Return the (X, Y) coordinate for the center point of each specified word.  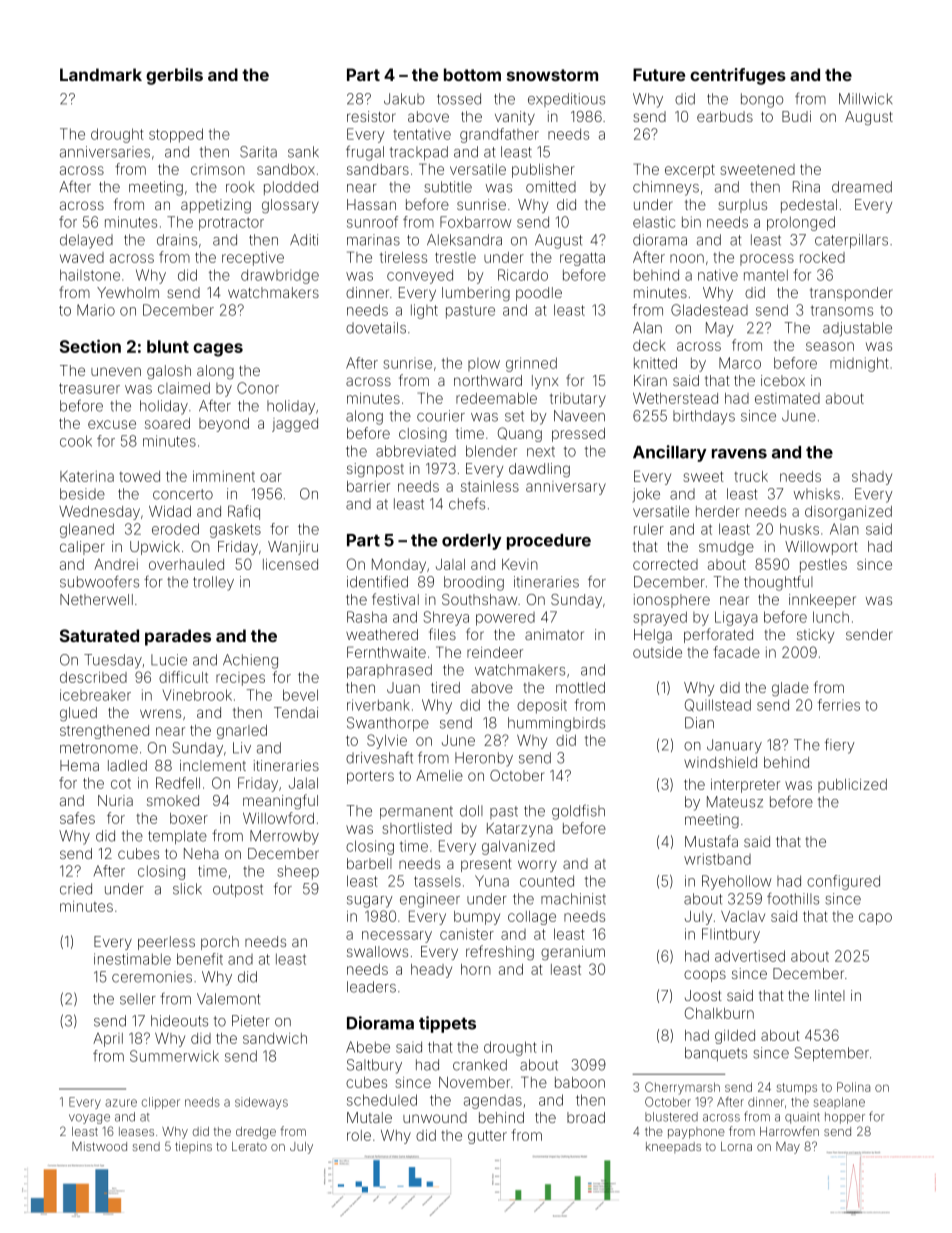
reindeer (495, 652)
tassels (437, 881)
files (442, 634)
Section (90, 346)
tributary (578, 400)
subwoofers (99, 581)
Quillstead (718, 705)
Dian (699, 723)
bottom (472, 74)
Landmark (101, 74)
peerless (166, 943)
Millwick (865, 99)
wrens (160, 713)
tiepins (193, 1147)
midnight (859, 364)
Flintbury (731, 935)
